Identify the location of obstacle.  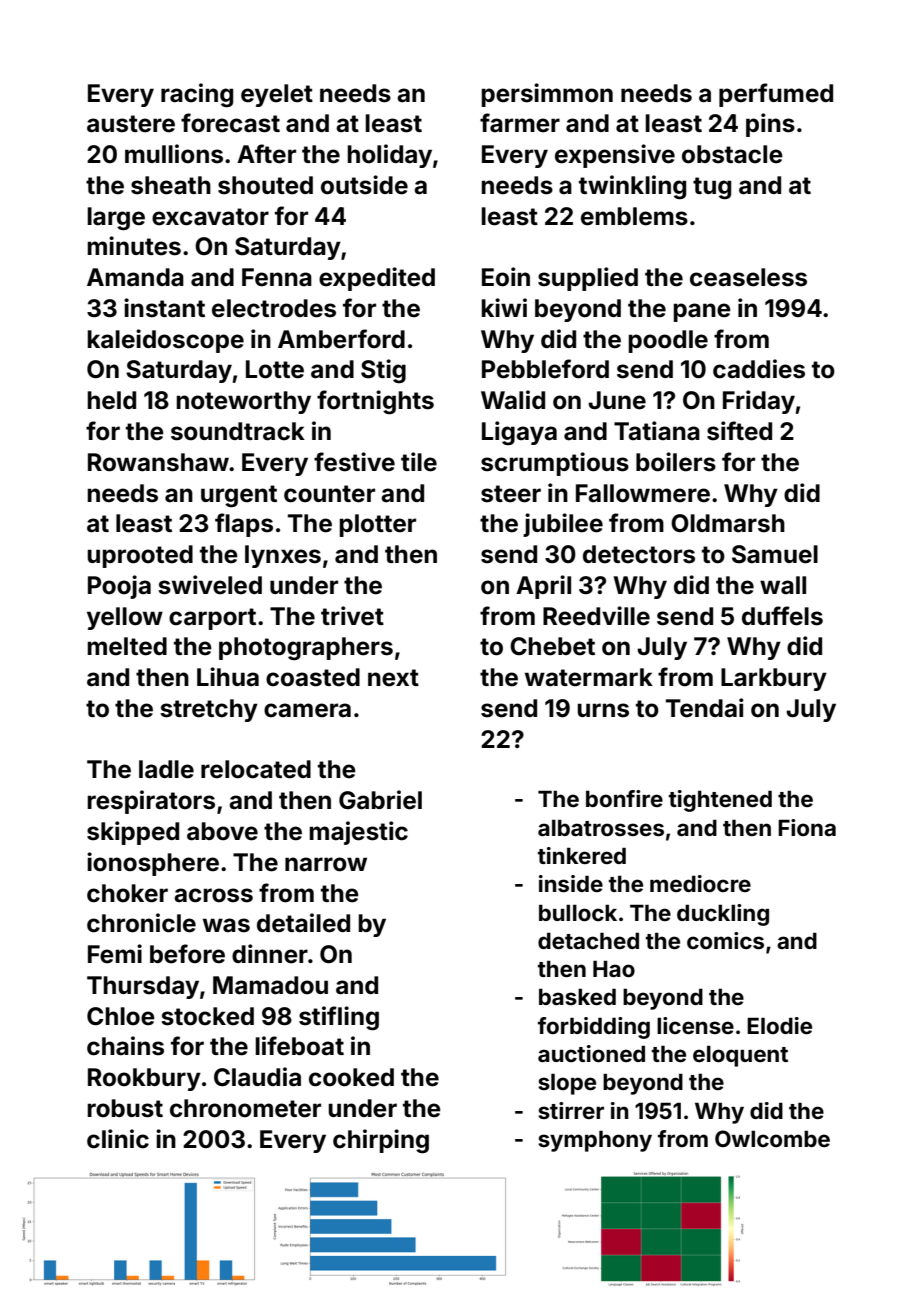
(732, 154).
